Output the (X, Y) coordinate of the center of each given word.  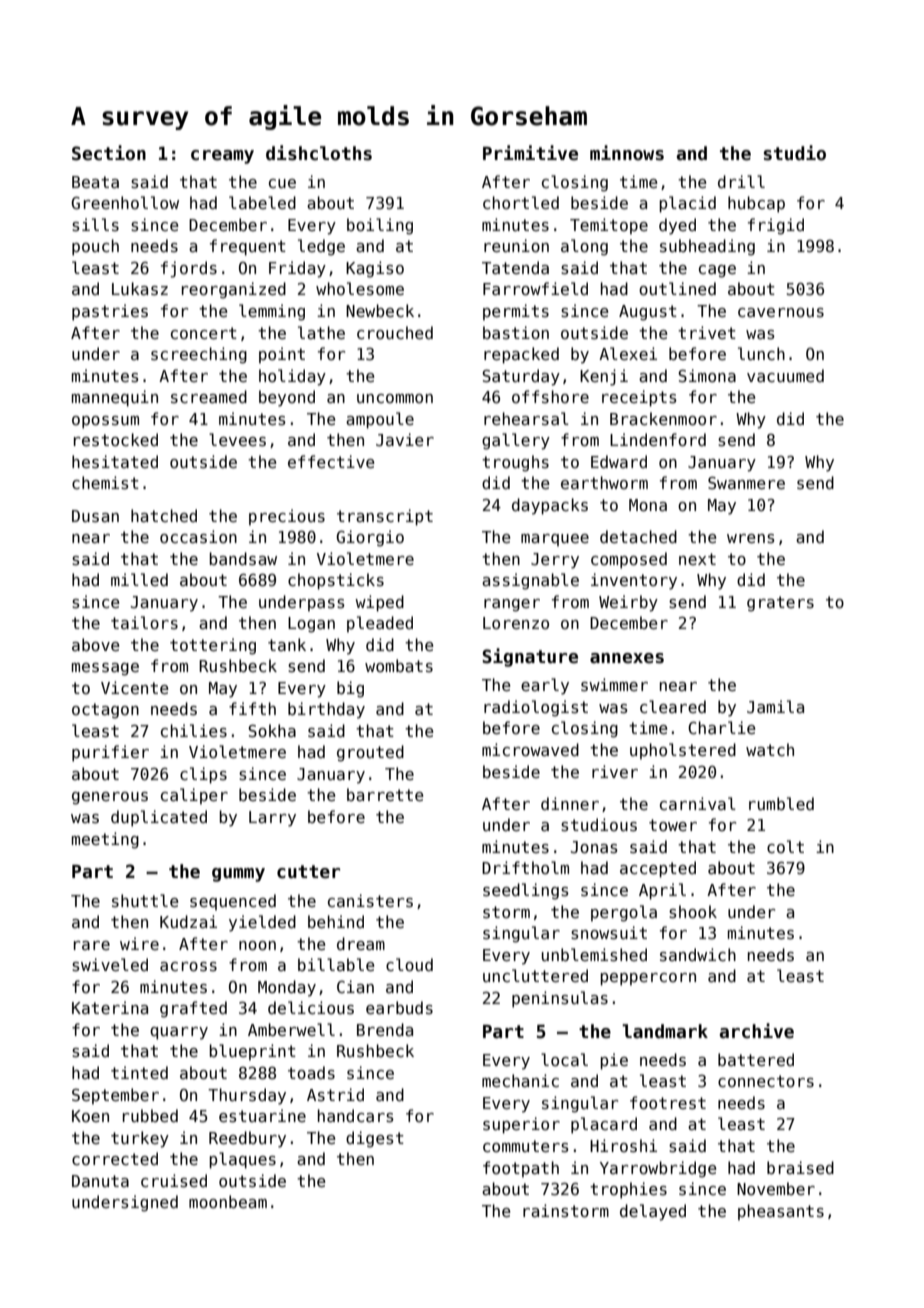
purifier (110, 753)
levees (237, 440)
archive (757, 1031)
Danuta (100, 1181)
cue (282, 183)
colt (785, 846)
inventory (634, 581)
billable (336, 964)
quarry (179, 1033)
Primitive (530, 153)
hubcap (756, 204)
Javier (405, 440)
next (697, 559)
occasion (198, 537)
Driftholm (525, 867)
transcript (385, 517)
